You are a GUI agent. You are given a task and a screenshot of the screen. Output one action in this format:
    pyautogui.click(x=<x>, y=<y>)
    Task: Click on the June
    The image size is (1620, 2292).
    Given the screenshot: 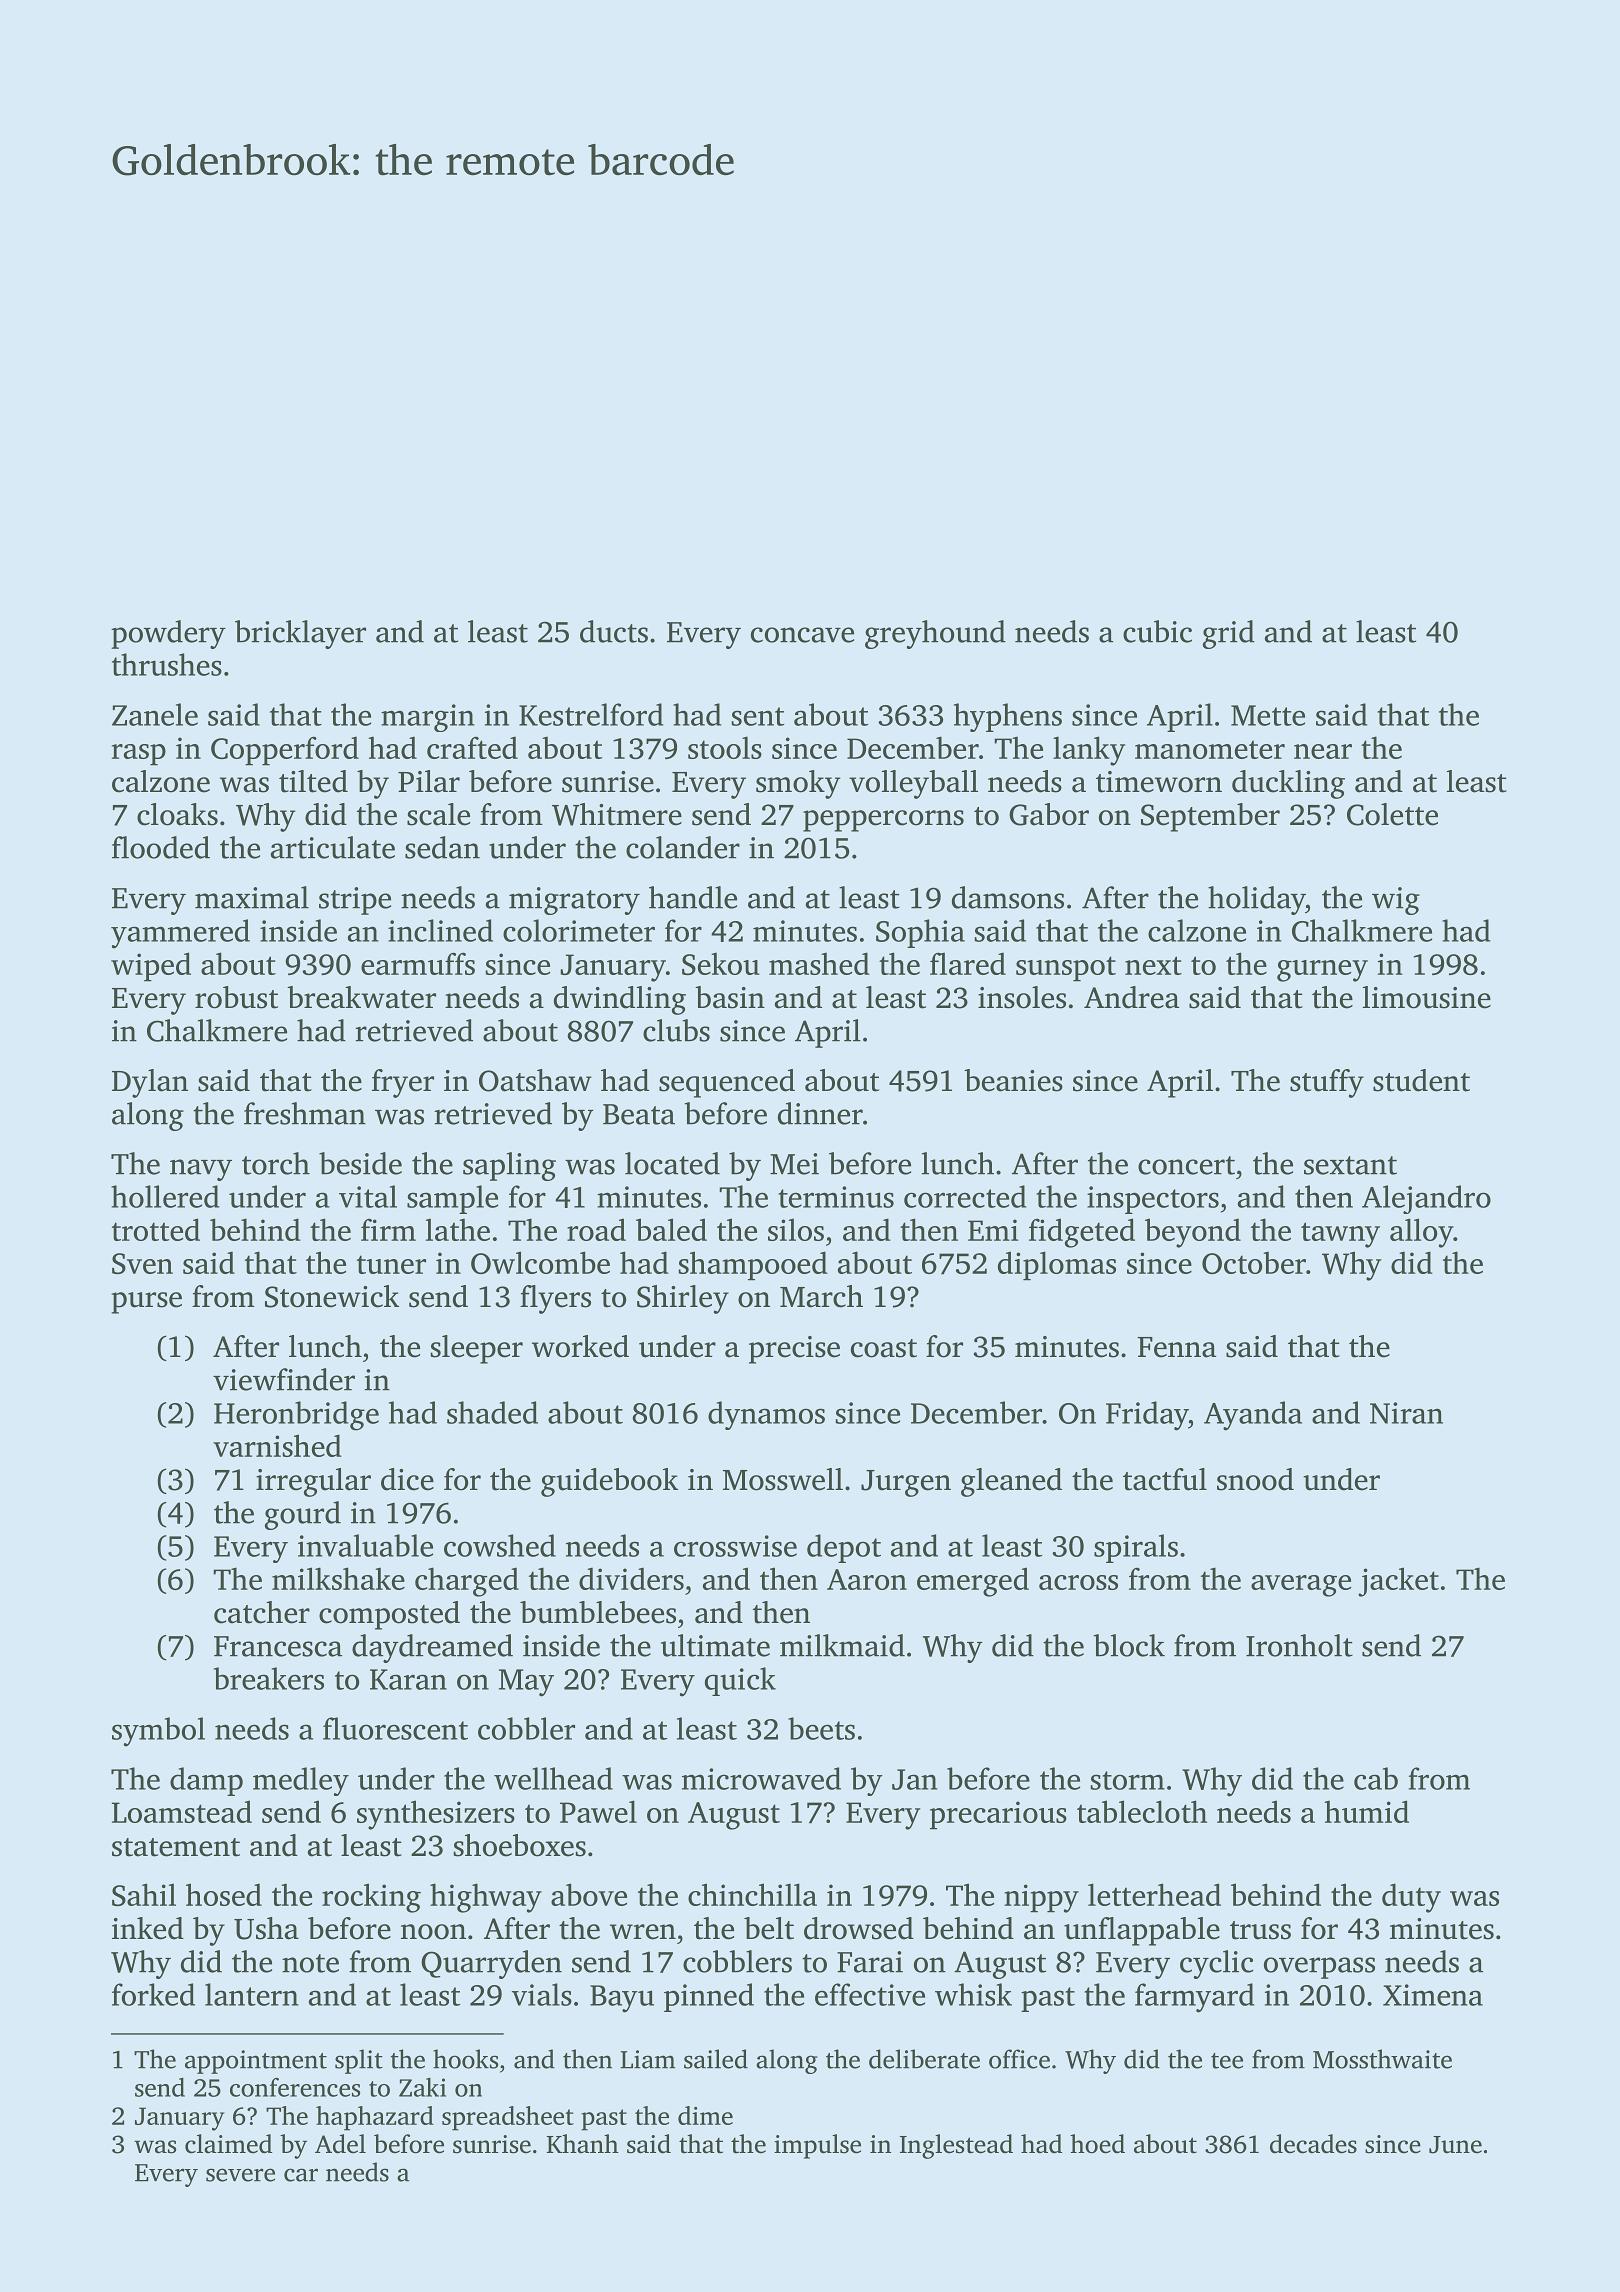 What is the action you would take?
    pyautogui.click(x=1455, y=2145)
